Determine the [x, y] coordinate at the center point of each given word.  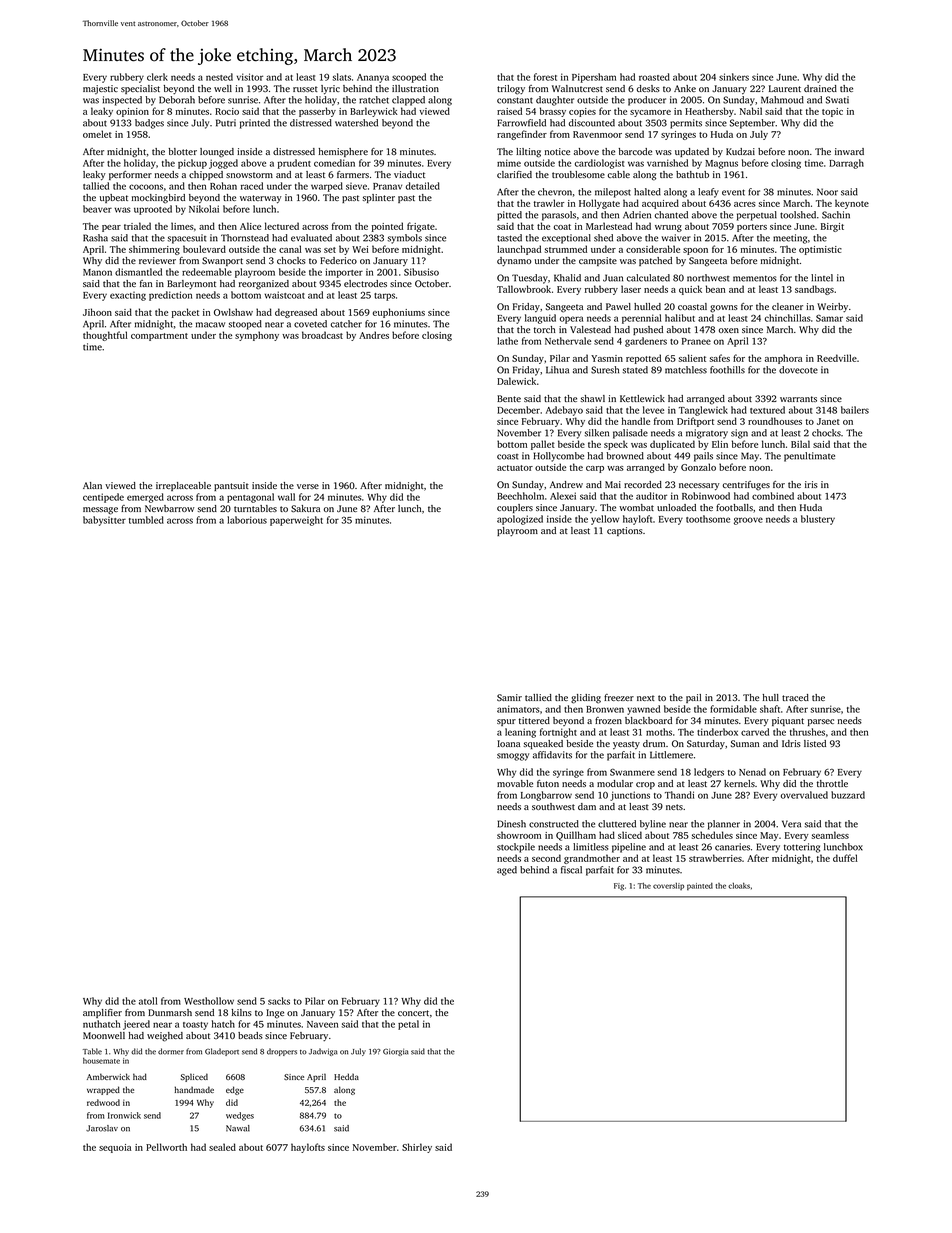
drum [654, 743]
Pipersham [594, 78]
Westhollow [209, 1001]
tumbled [146, 520]
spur [506, 722]
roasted [654, 77]
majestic [100, 89]
